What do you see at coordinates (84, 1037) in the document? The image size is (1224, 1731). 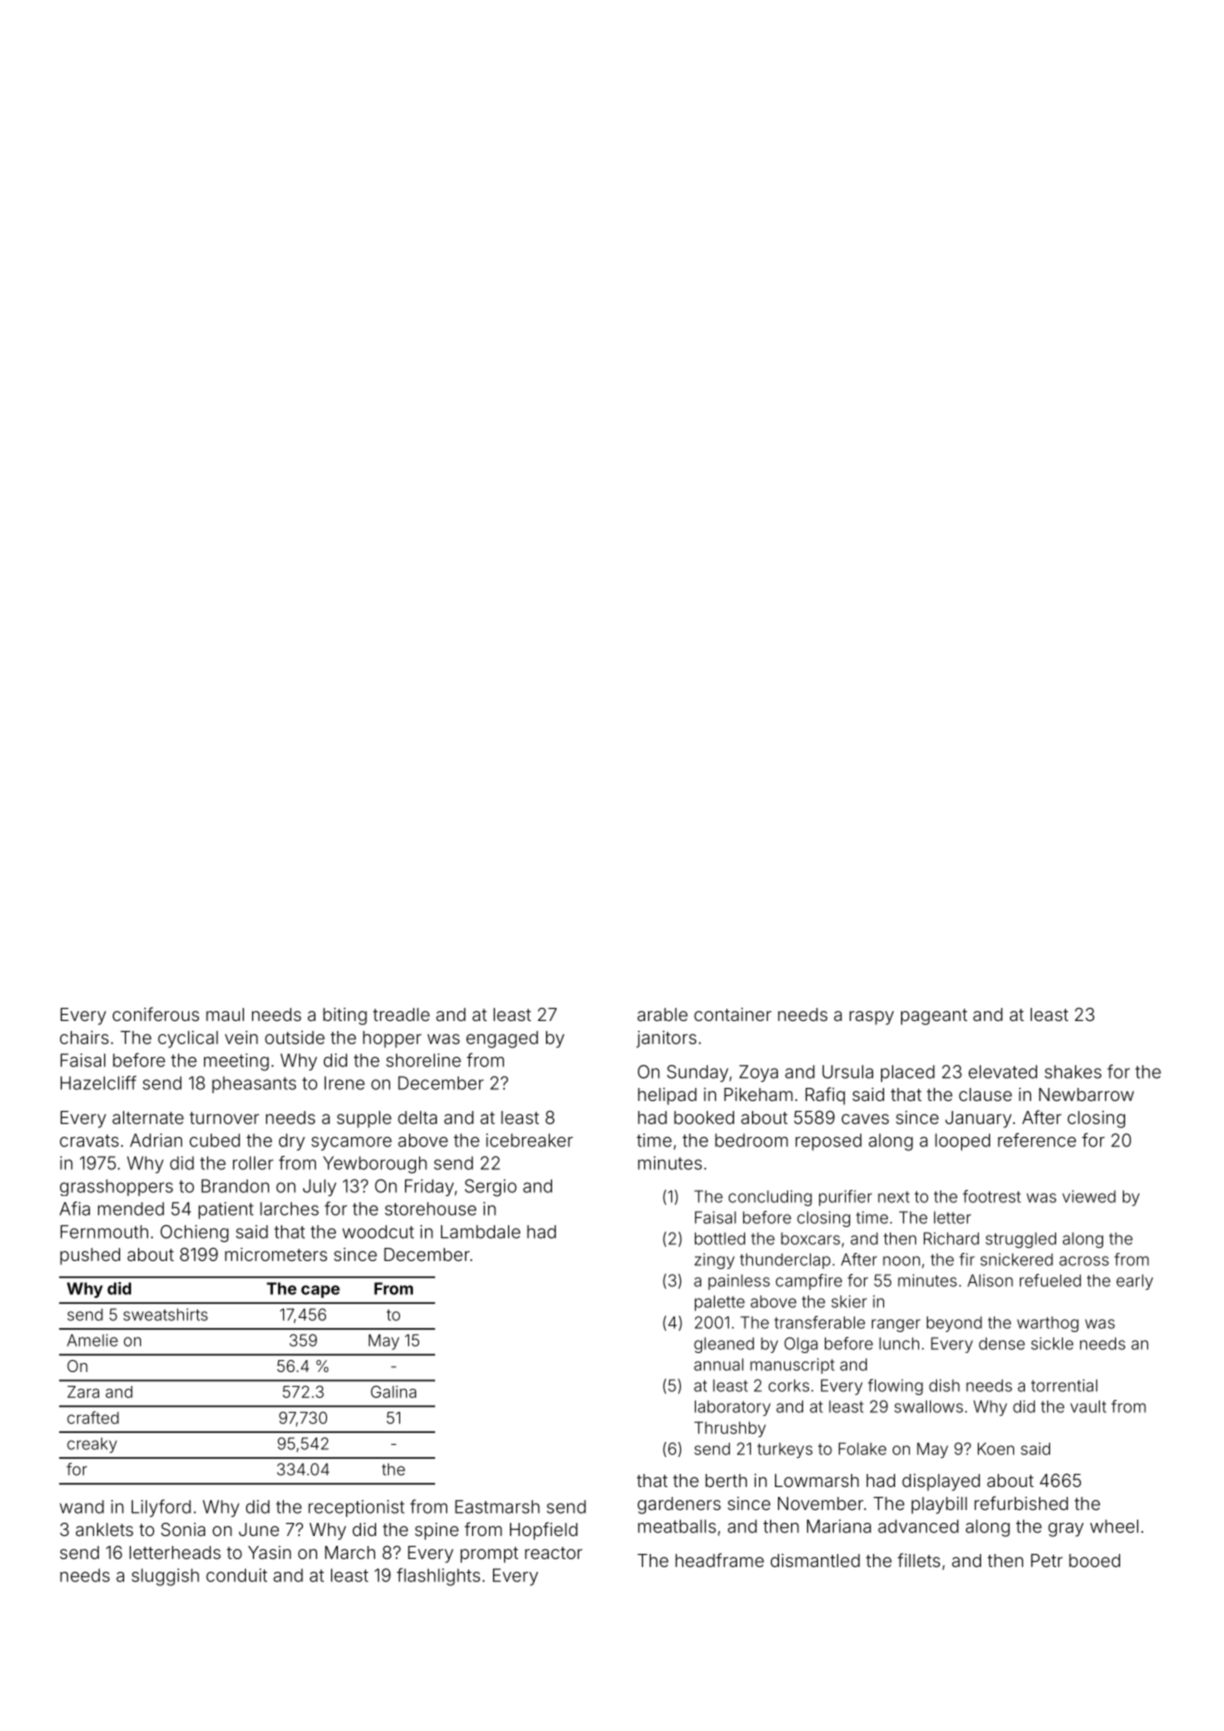 I see `chairs` at bounding box center [84, 1037].
